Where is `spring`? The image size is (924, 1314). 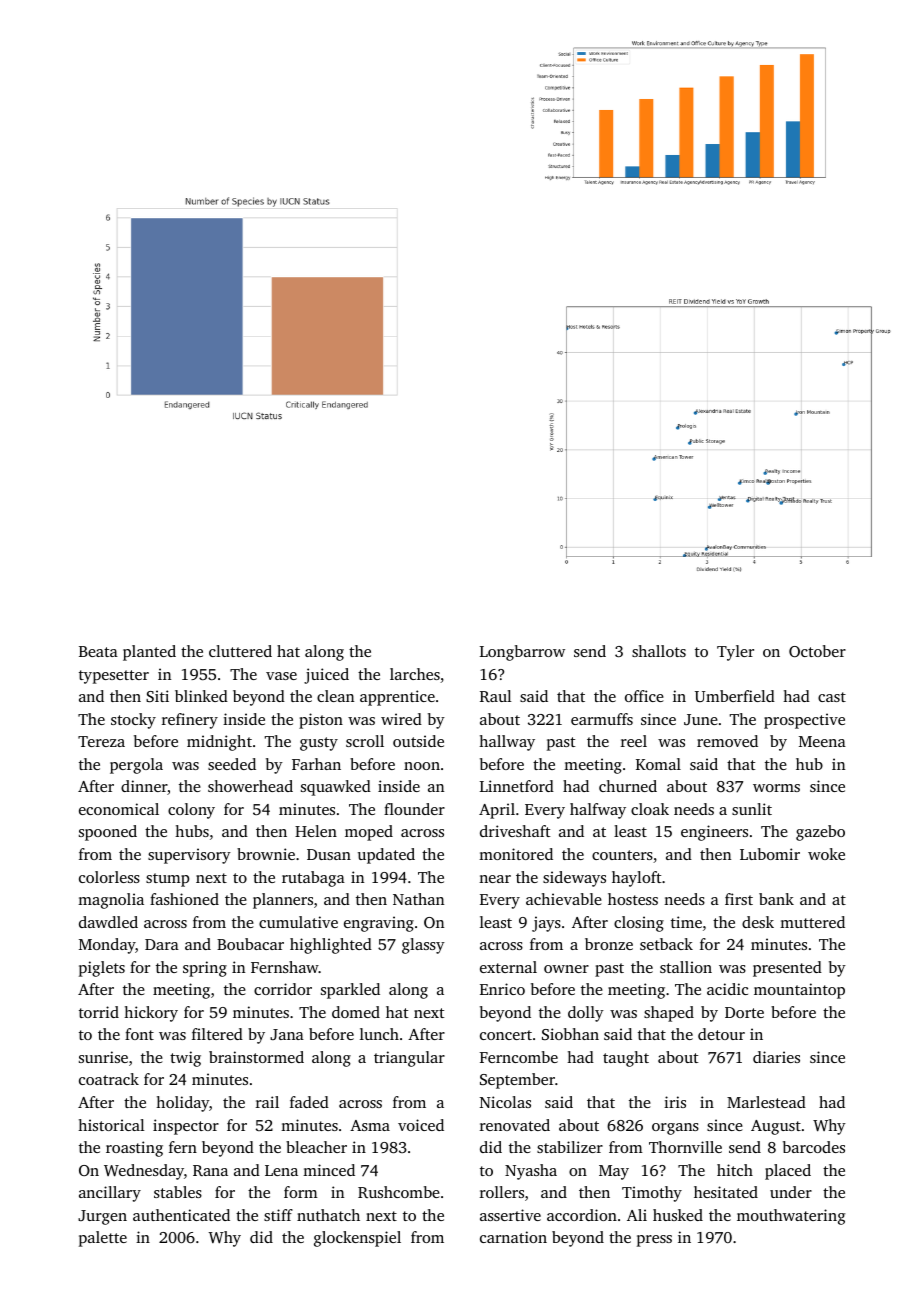 spring is located at coordinates (205, 969).
